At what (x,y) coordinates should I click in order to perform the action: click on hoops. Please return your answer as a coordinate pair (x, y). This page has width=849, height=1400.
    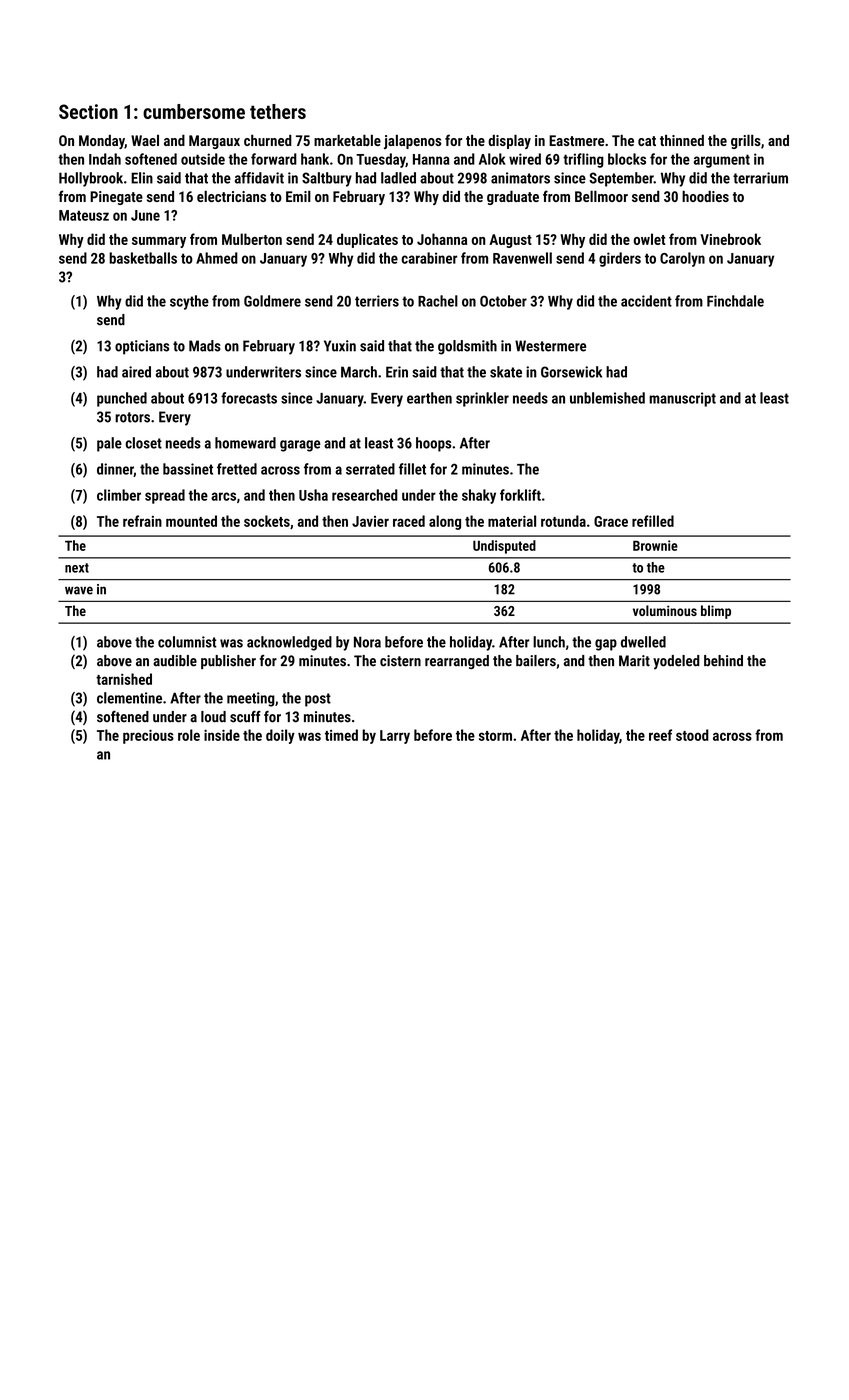
    Looking at the image, I should click on (433, 444).
